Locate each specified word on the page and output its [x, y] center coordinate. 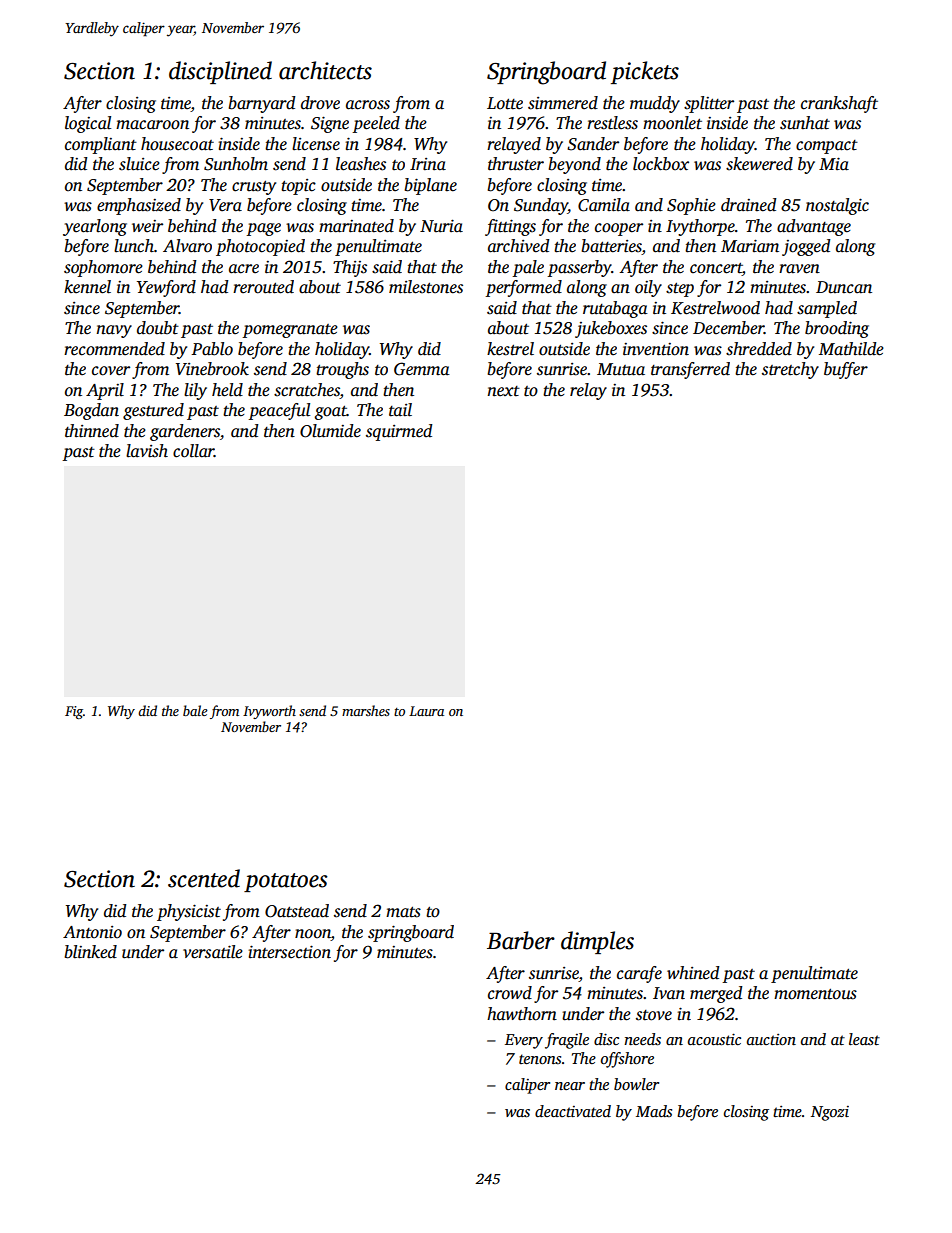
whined [693, 973]
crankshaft [839, 104]
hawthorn [522, 1014]
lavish [147, 451]
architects [325, 70]
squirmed [399, 432]
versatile [213, 952]
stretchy [790, 370]
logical [88, 124]
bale [195, 710]
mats [403, 912]
